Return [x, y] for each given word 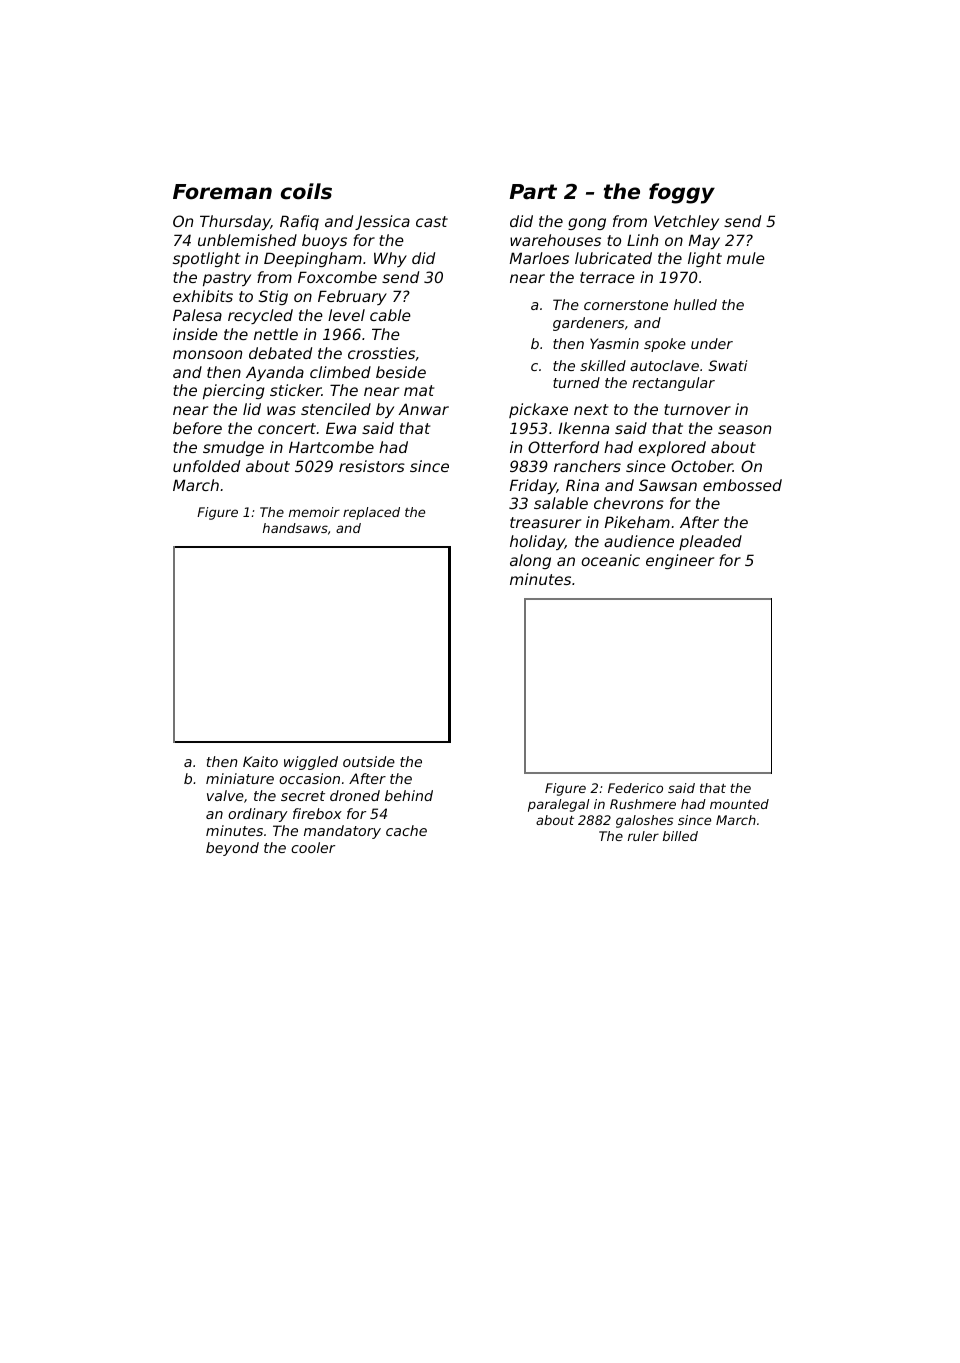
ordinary [258, 815]
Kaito [260, 761]
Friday [533, 486]
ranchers [587, 466]
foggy [682, 193]
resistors [372, 466]
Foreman [222, 192]
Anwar [423, 409]
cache [406, 830]
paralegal [558, 805]
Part [533, 191]
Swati [728, 365]
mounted [739, 804]
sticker [296, 390]
